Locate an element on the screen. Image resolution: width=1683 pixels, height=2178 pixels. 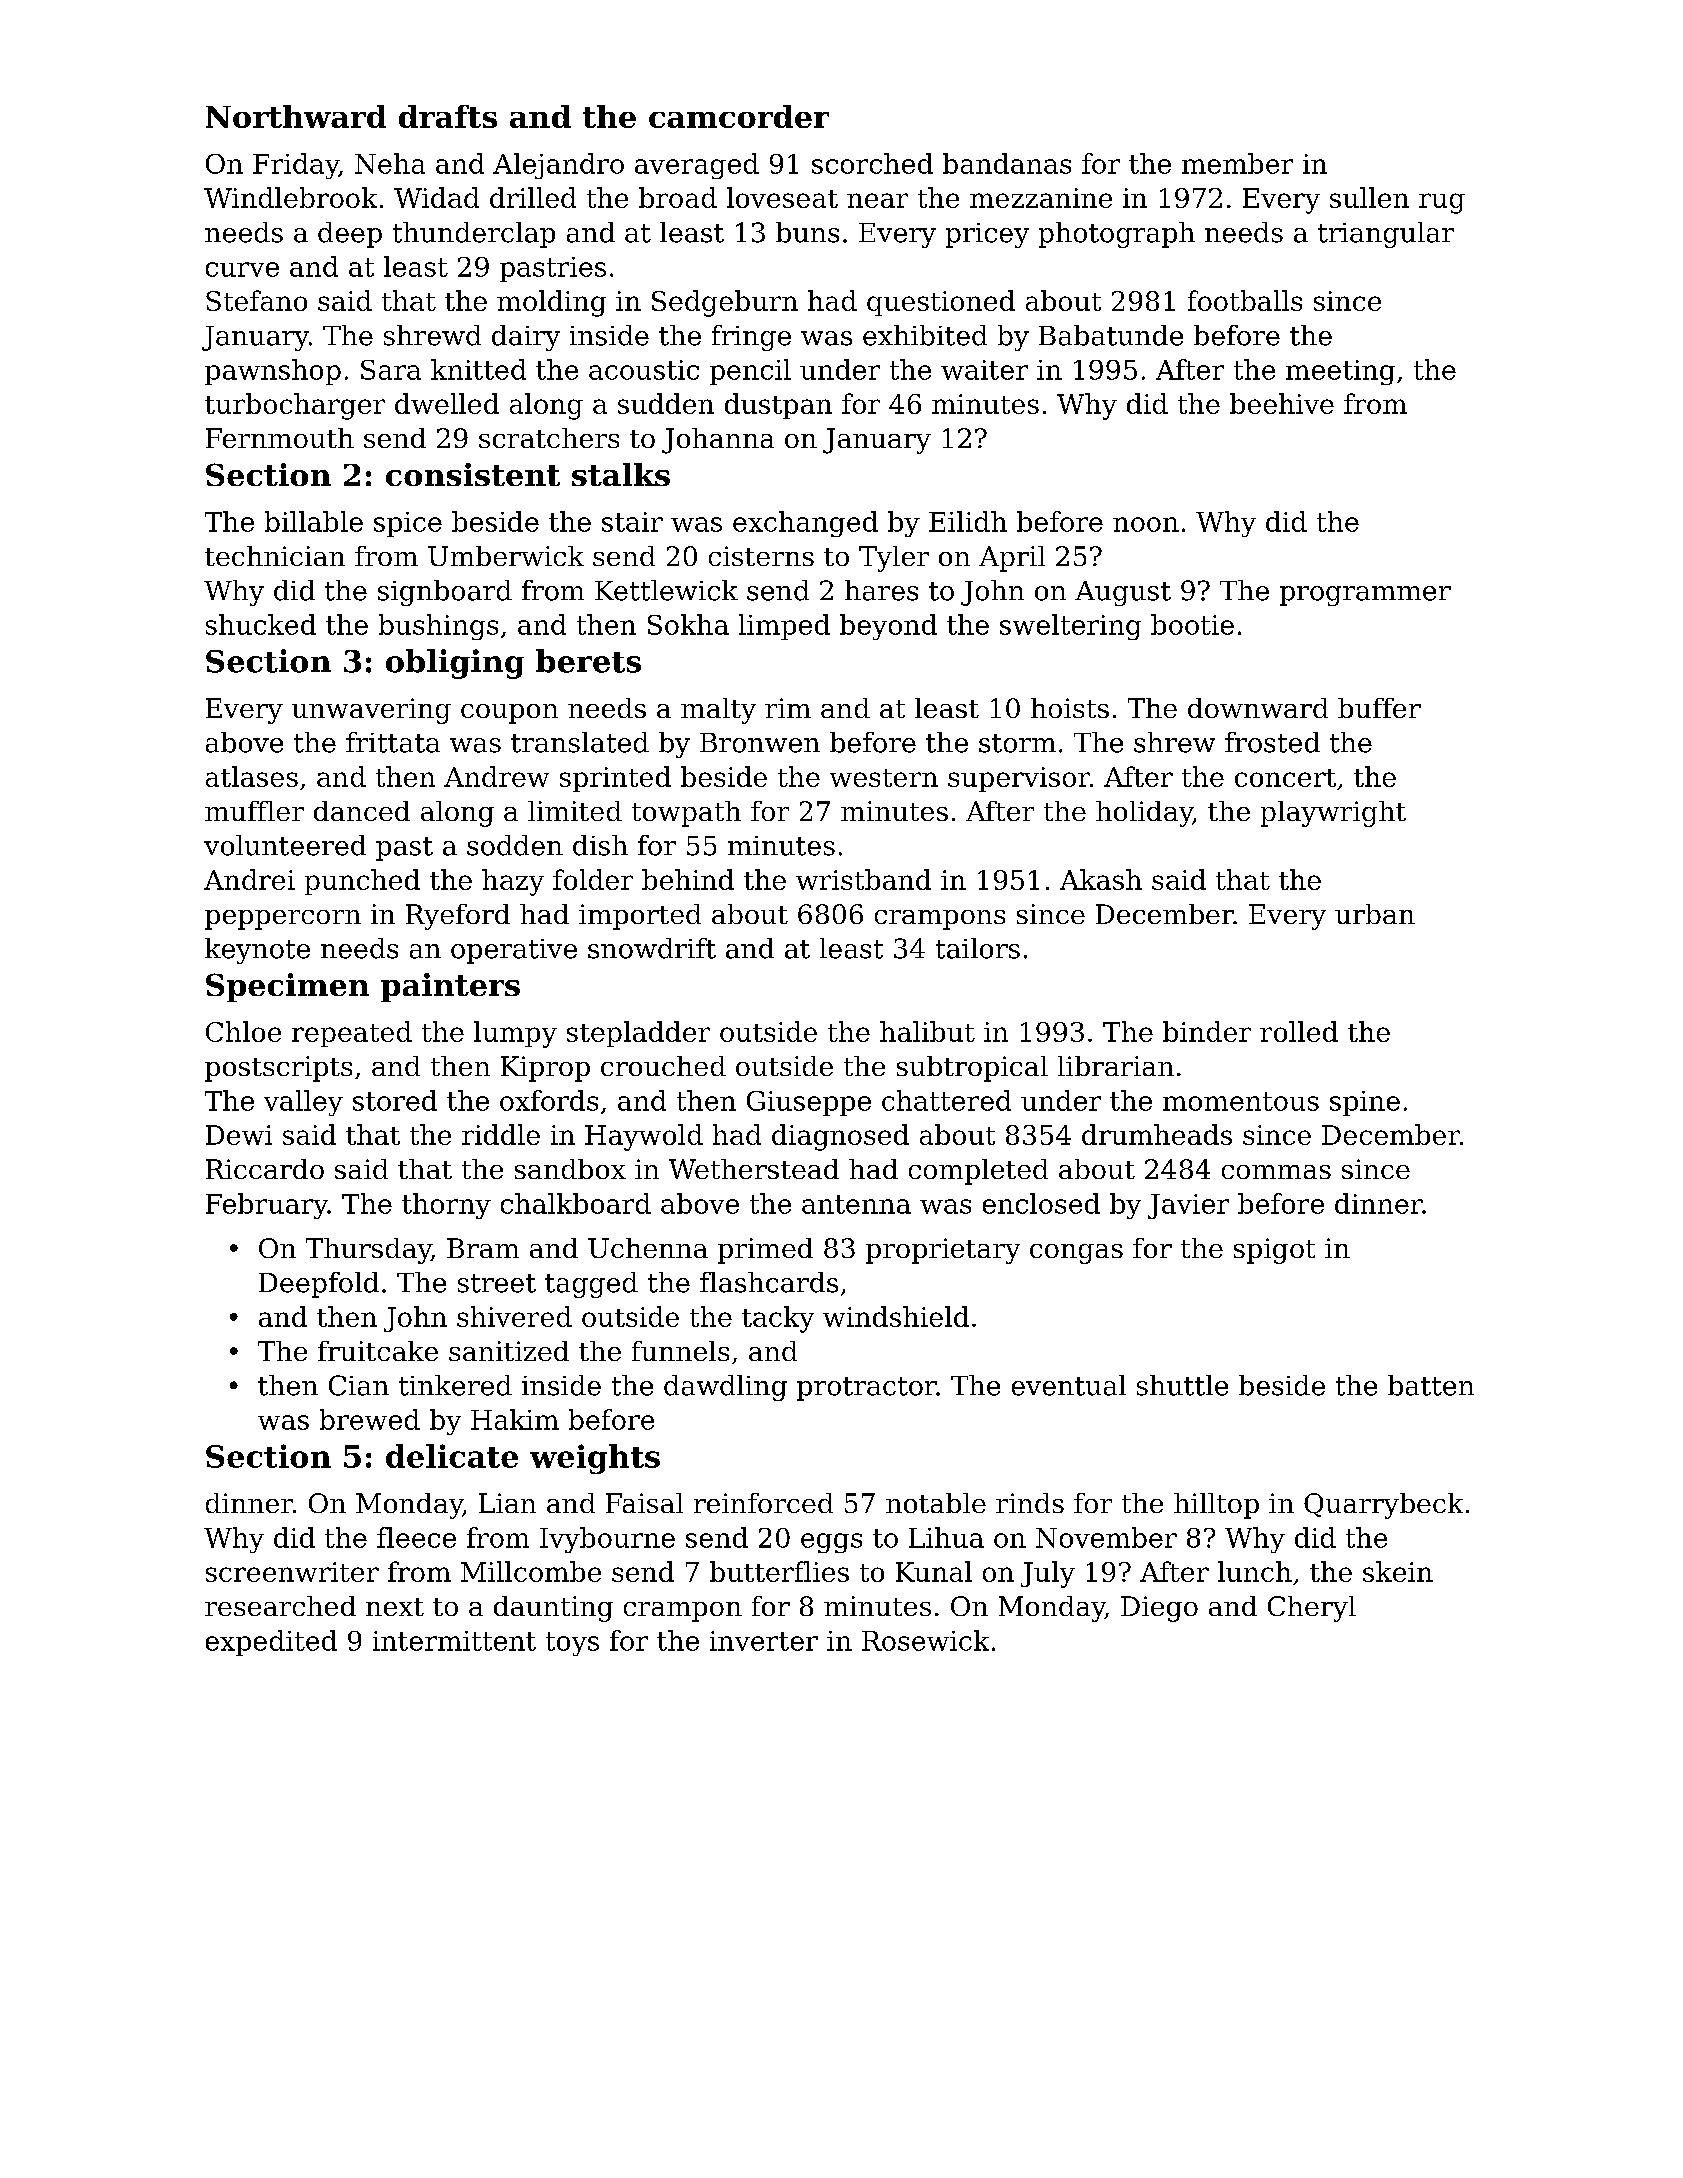
triangular is located at coordinates (1386, 235).
